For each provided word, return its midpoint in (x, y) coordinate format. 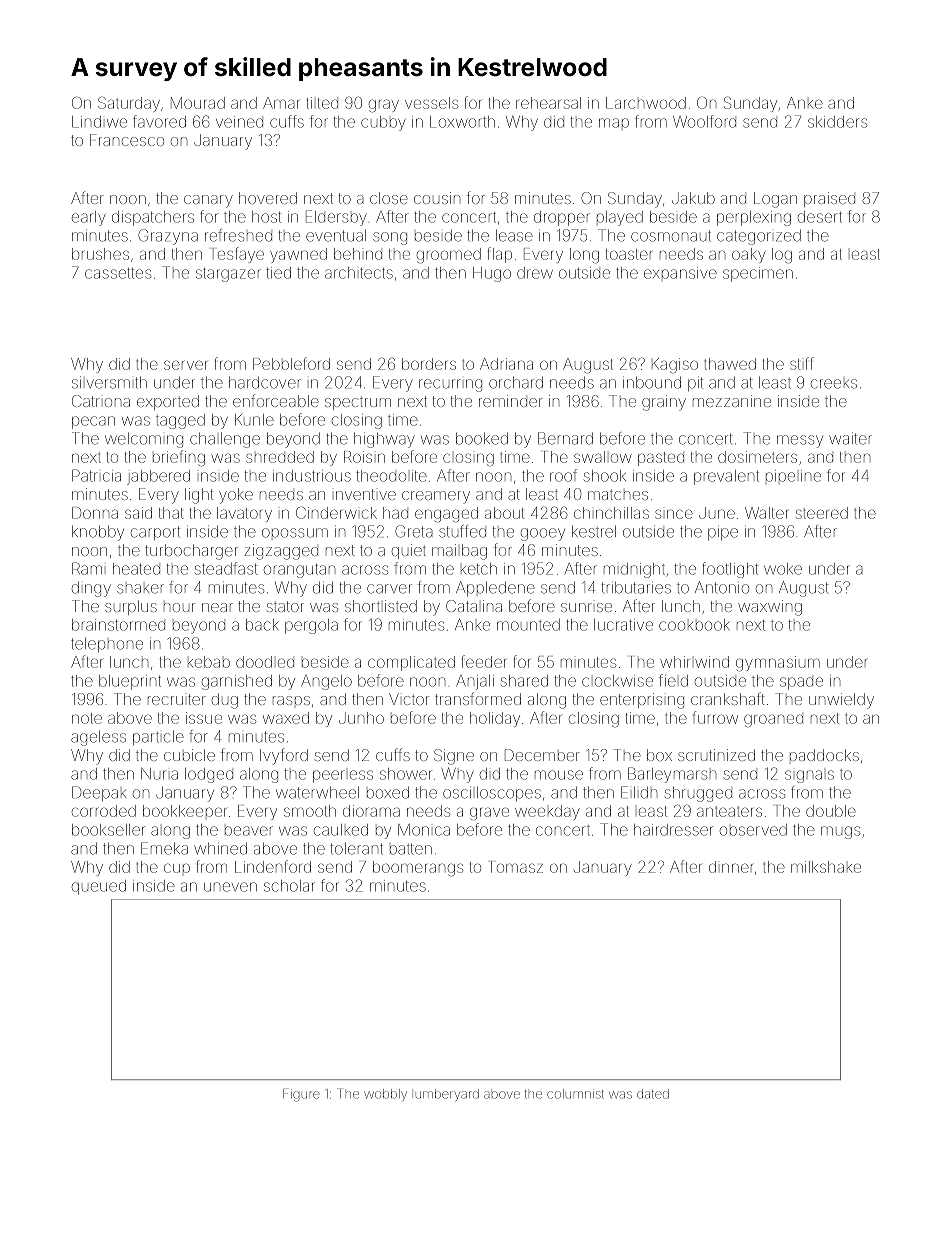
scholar (289, 886)
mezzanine (732, 401)
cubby (383, 123)
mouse (559, 775)
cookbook (694, 625)
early (88, 218)
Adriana (506, 364)
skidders (837, 122)
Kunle (254, 420)
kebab (209, 662)
